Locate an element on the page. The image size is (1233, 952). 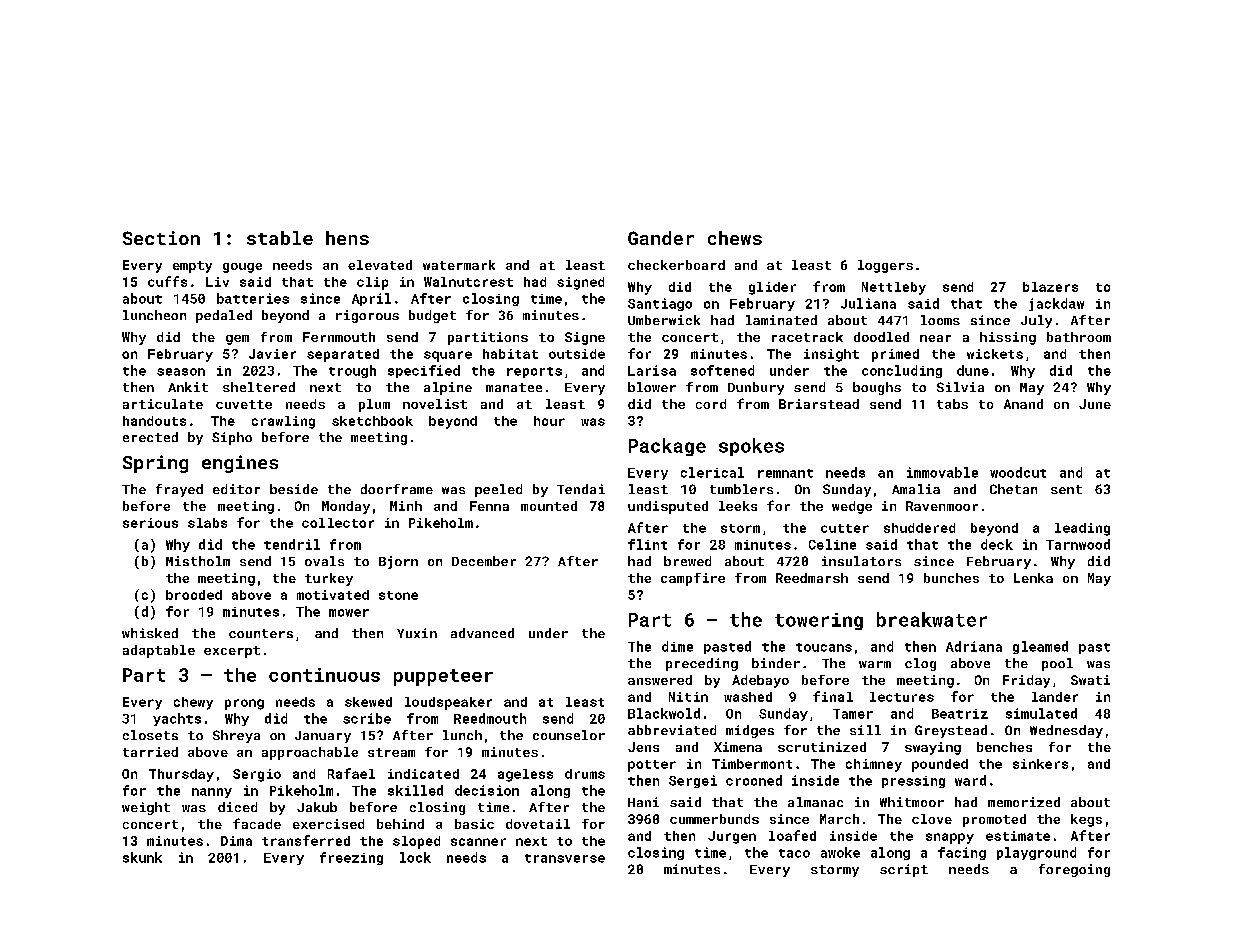
campfire is located at coordinates (693, 579).
